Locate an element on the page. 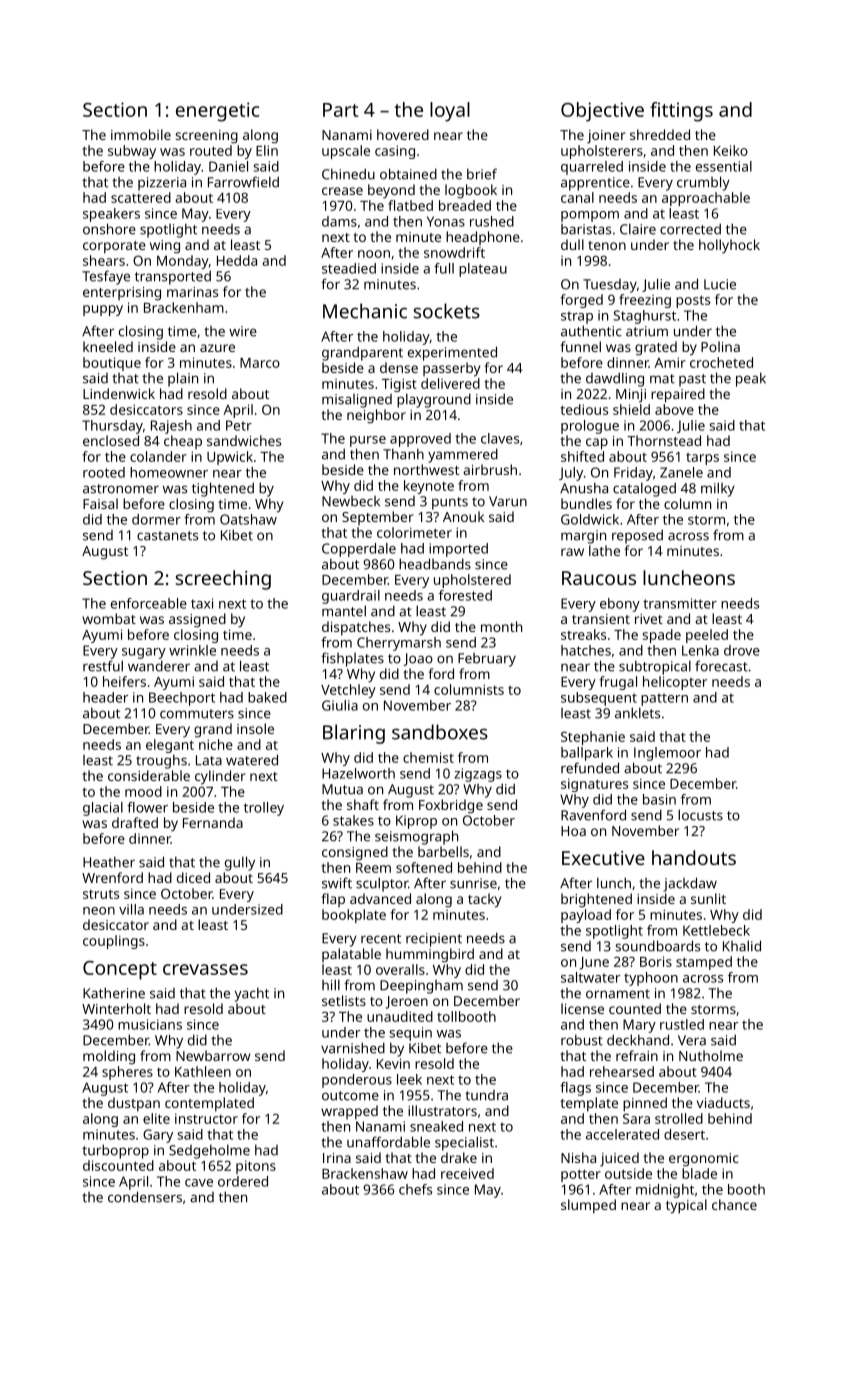  forecast is located at coordinates (721, 666).
